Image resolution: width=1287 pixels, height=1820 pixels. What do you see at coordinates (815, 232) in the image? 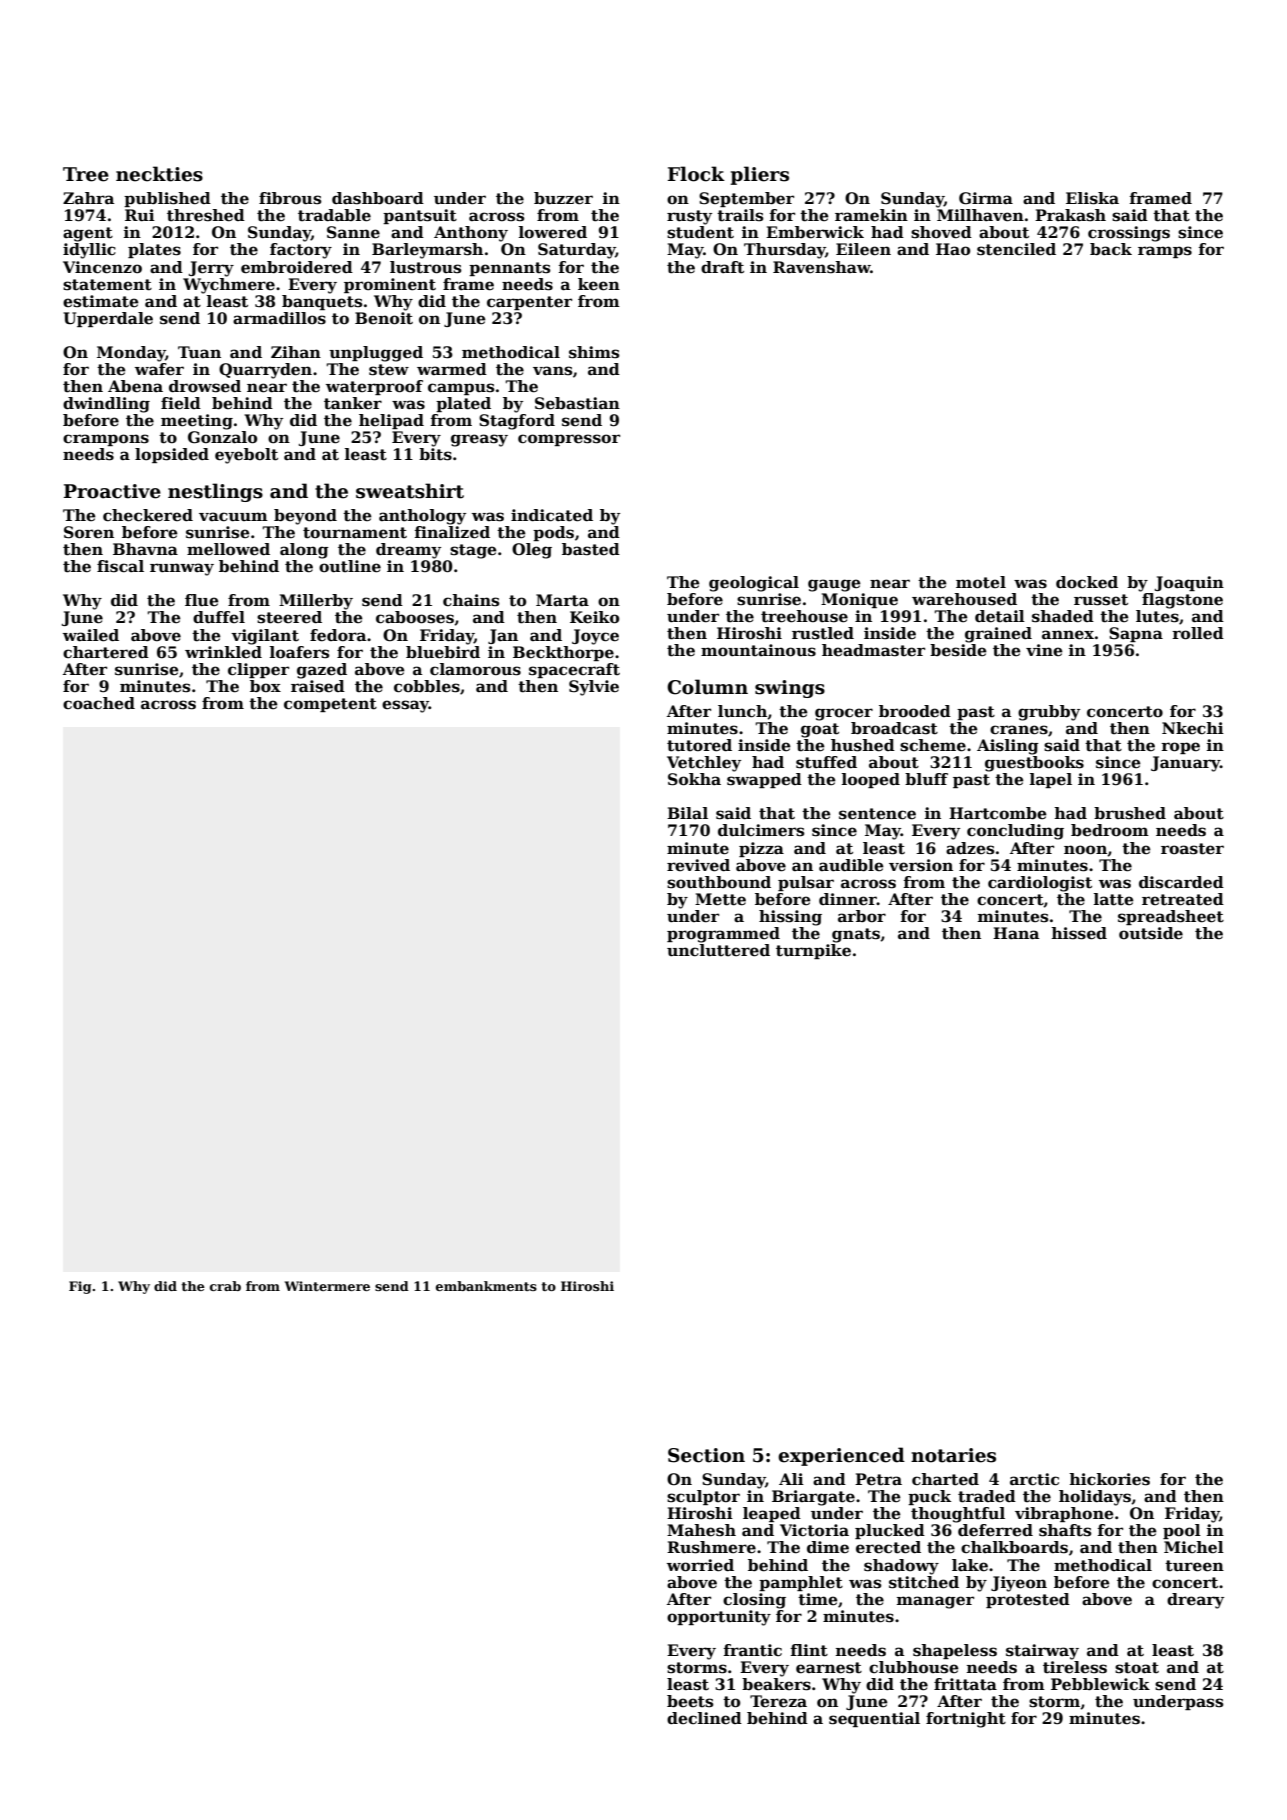
I see `Emberwick` at bounding box center [815, 232].
